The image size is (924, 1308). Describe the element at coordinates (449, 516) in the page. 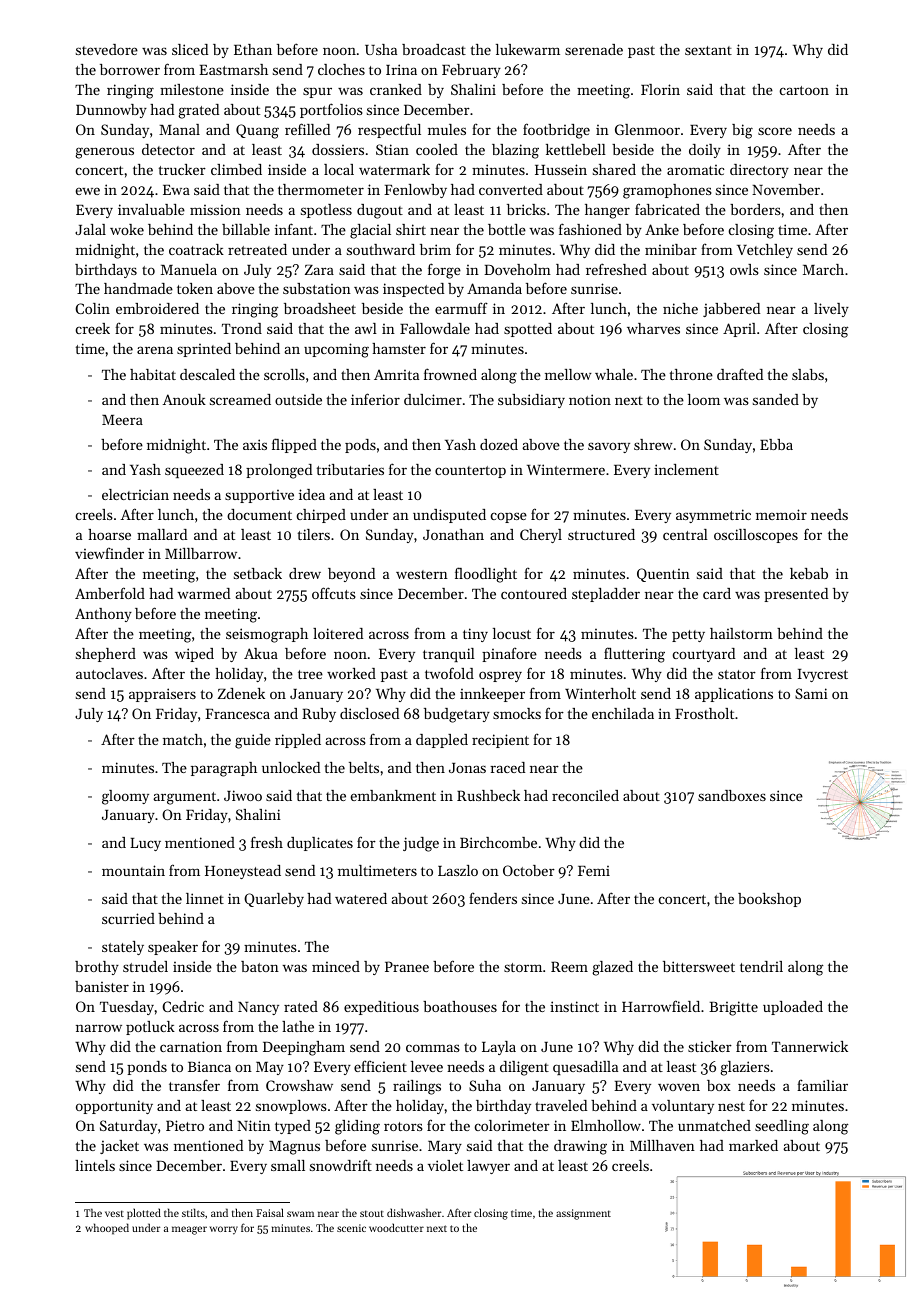

I see `undisputed` at that location.
